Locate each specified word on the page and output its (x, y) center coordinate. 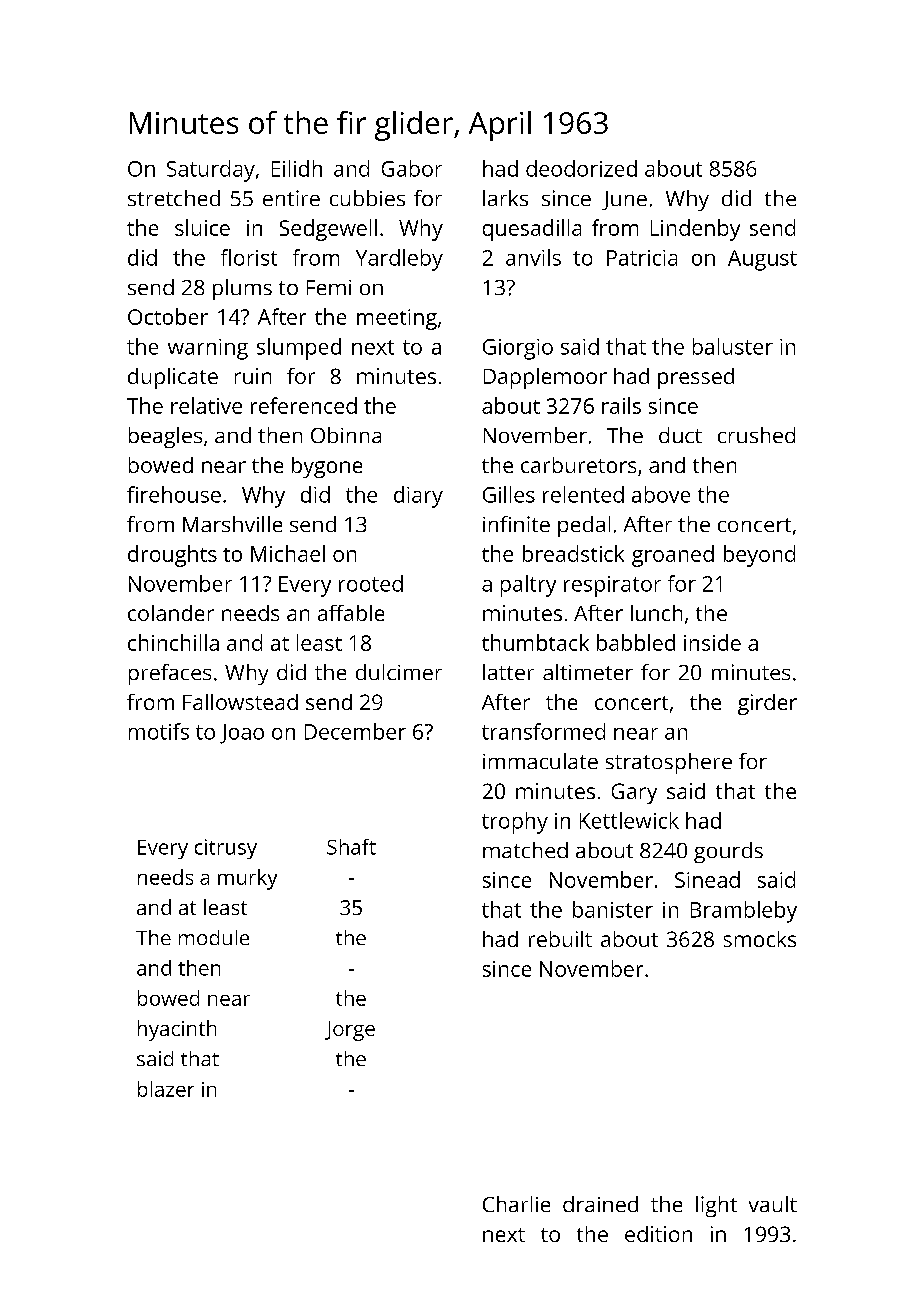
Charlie (516, 1204)
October (168, 316)
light (716, 1206)
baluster (733, 346)
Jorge (350, 1031)
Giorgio (518, 349)
